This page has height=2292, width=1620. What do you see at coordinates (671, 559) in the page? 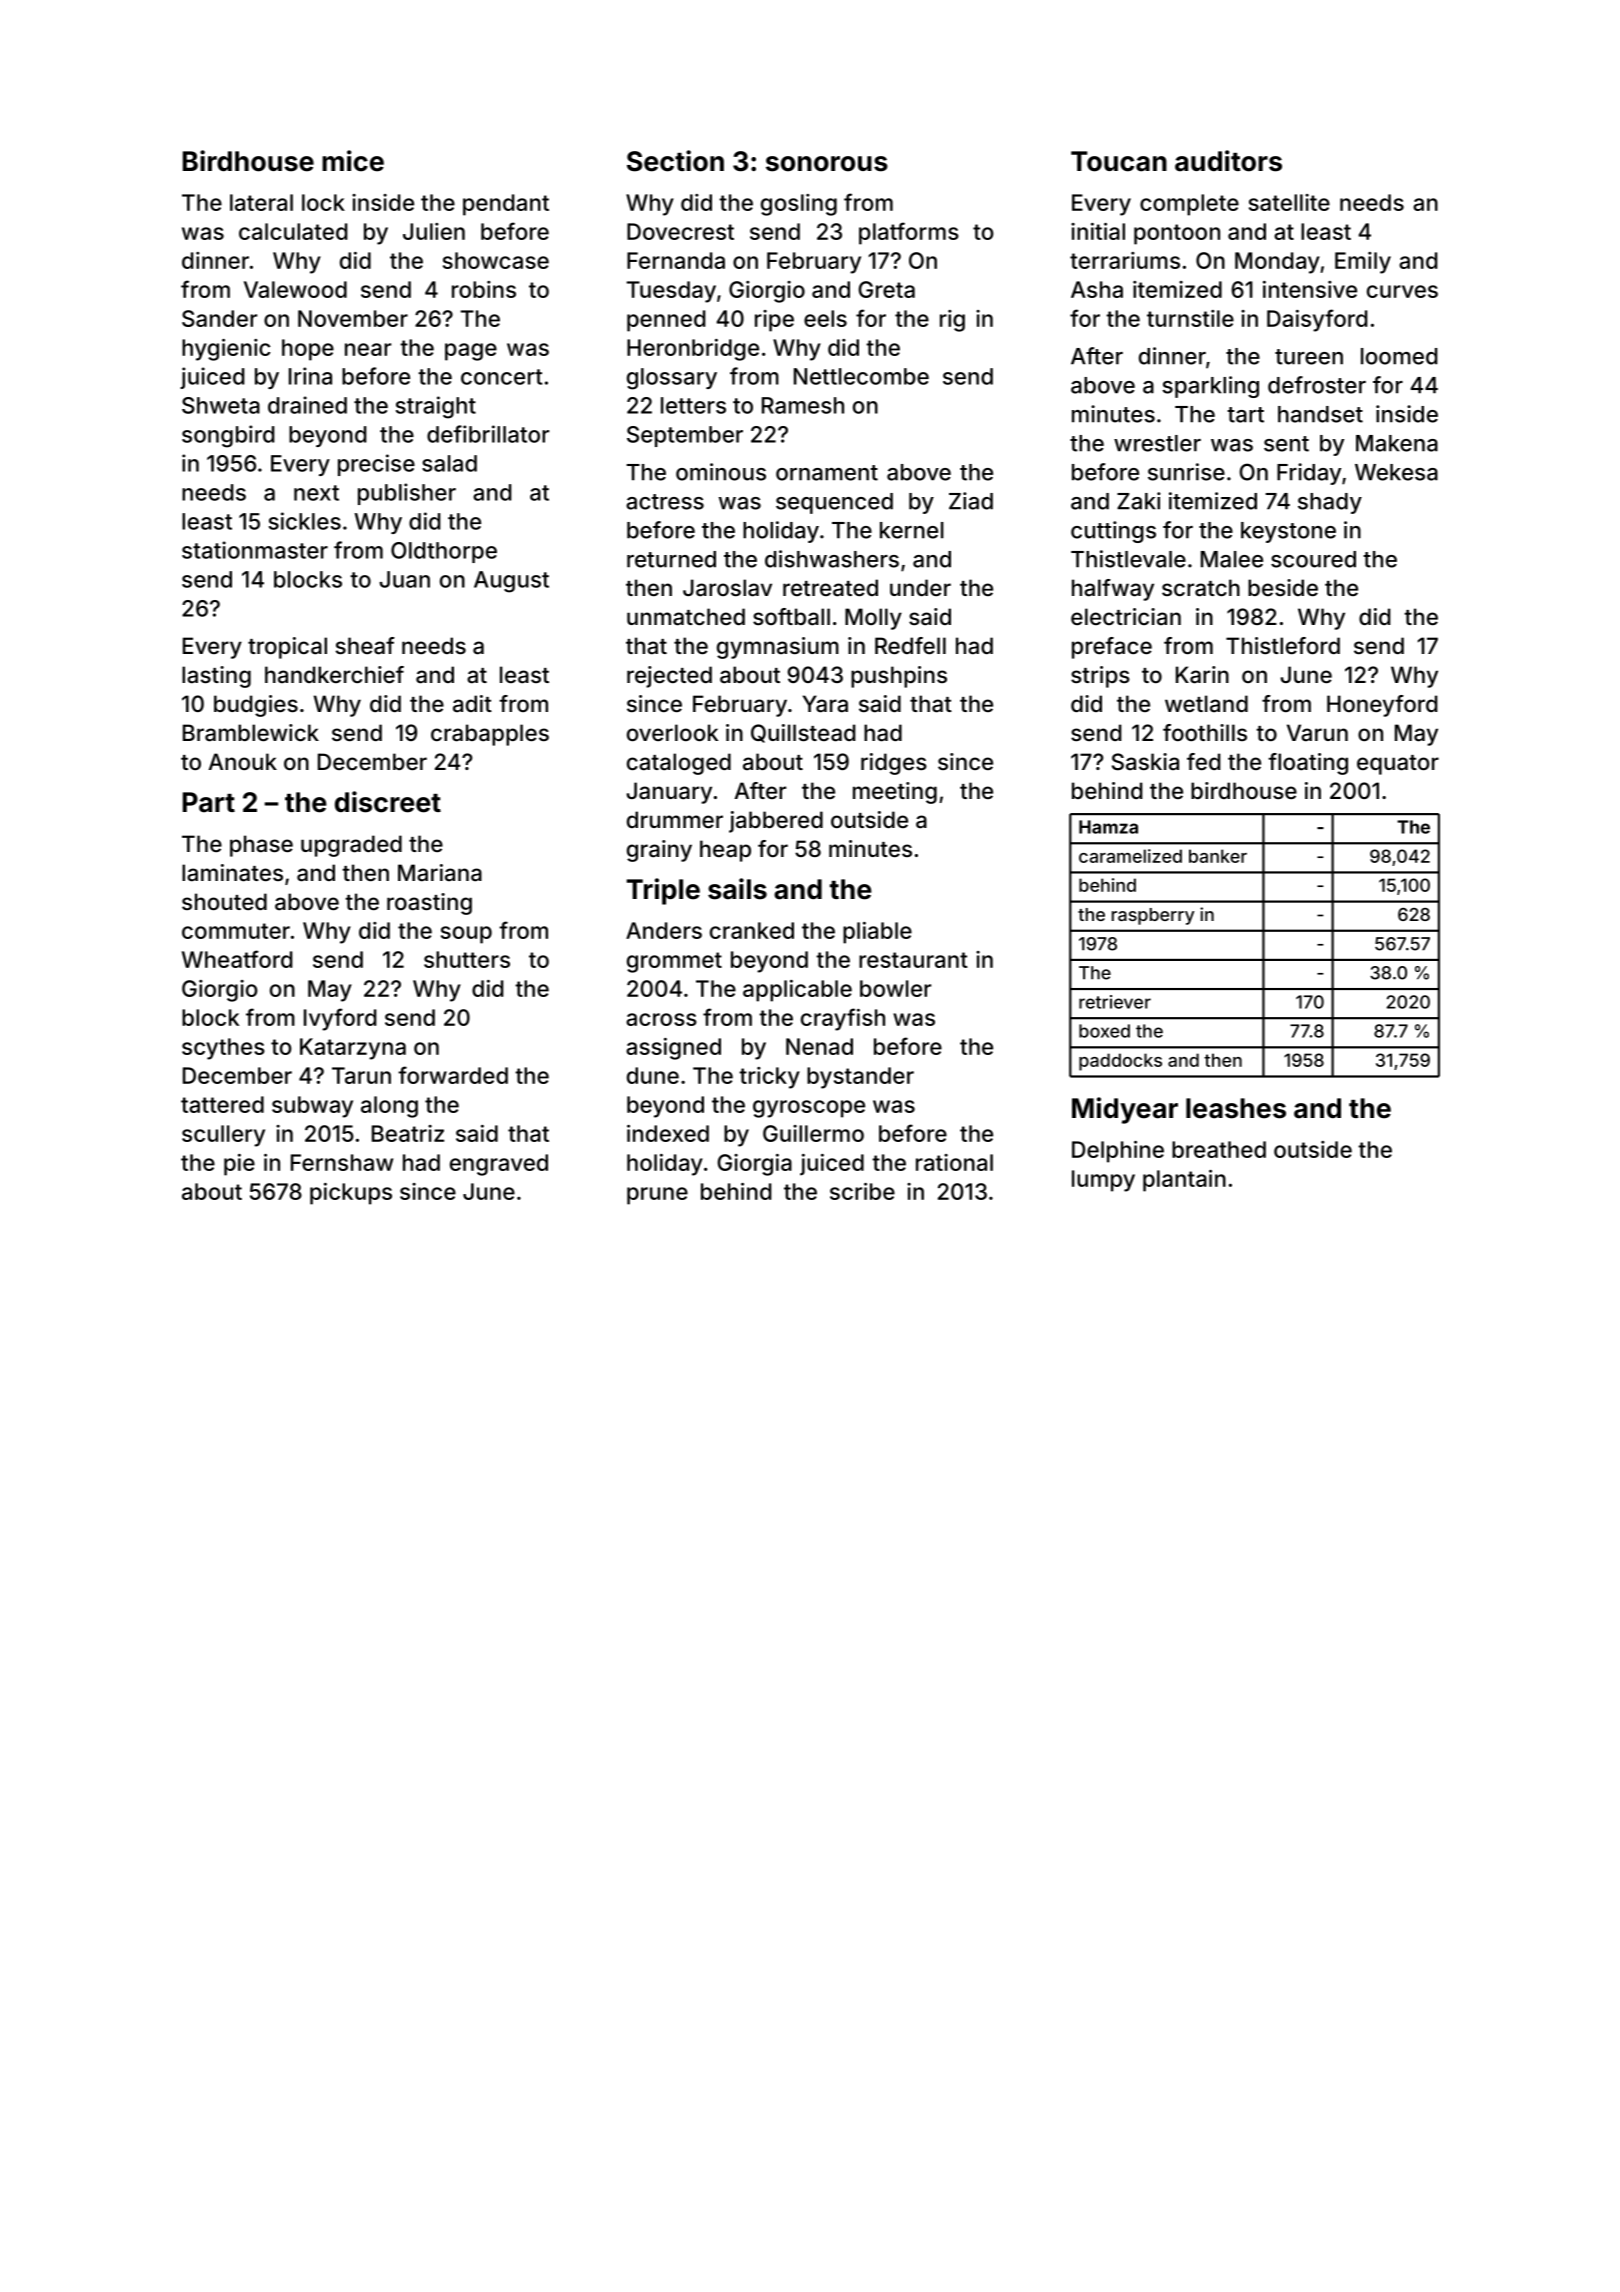
I see `returned` at bounding box center [671, 559].
